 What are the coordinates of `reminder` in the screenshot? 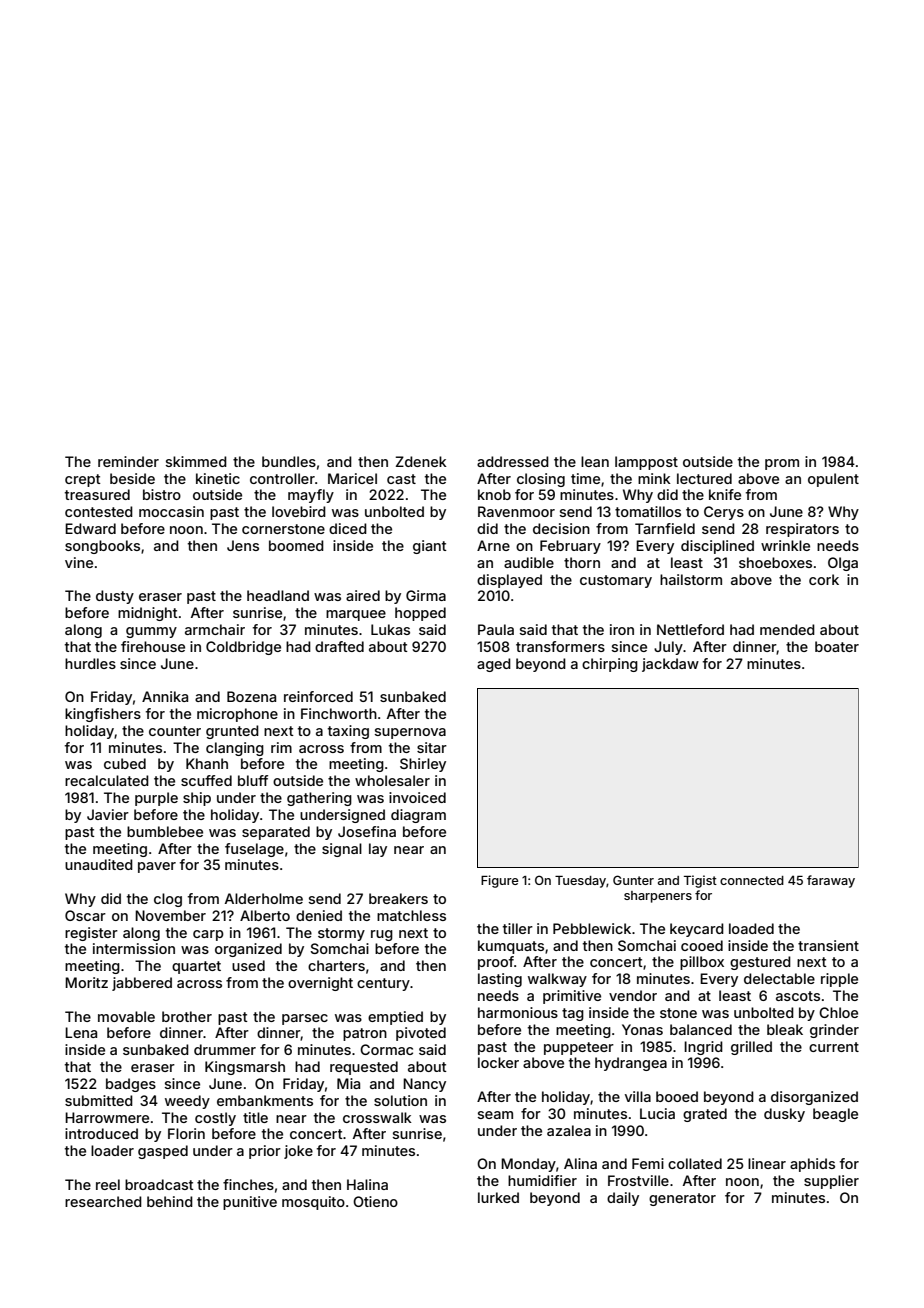 It's located at (128, 461).
